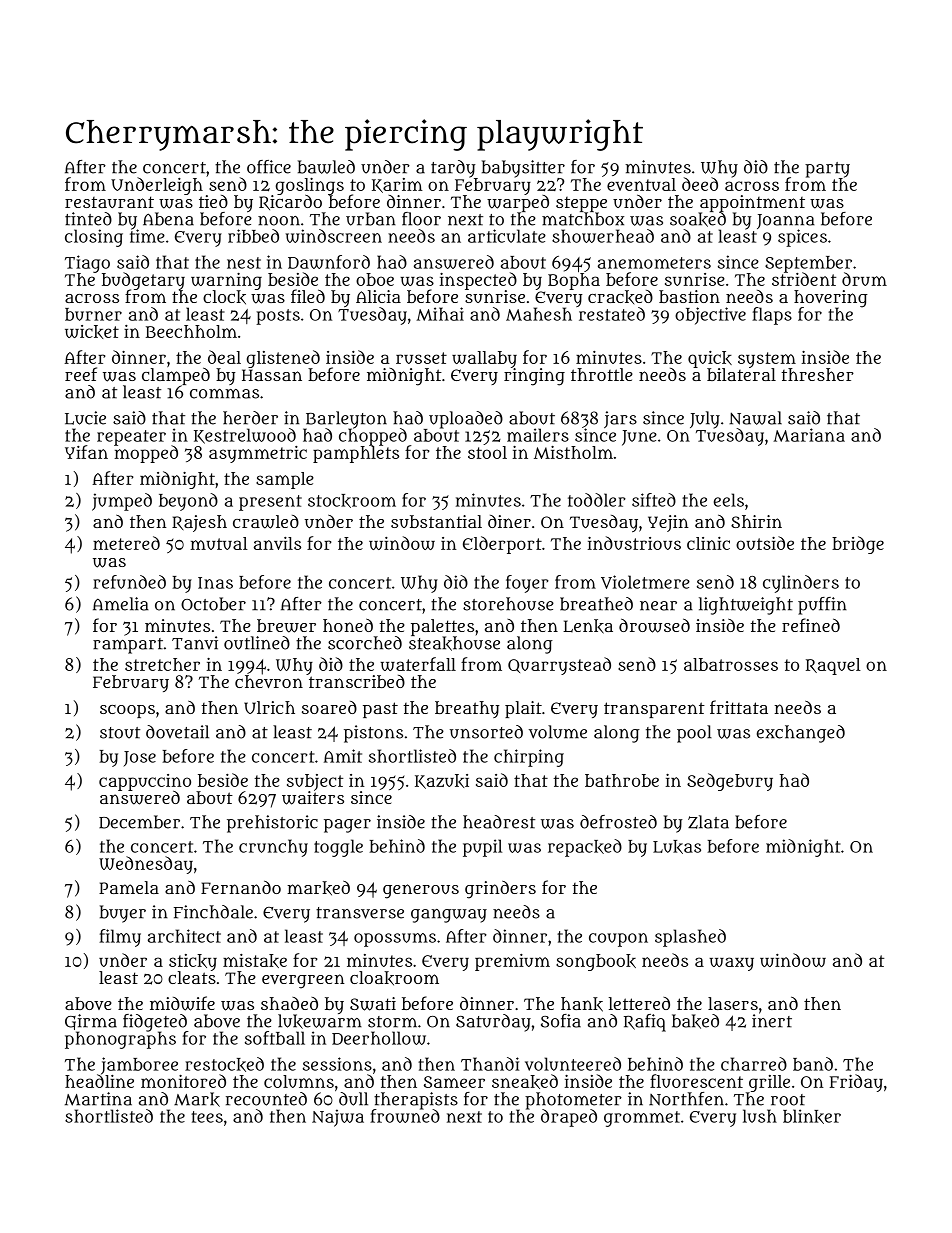 The height and width of the document is (1233, 952). What do you see at coordinates (523, 169) in the document?
I see `babysitter` at bounding box center [523, 169].
